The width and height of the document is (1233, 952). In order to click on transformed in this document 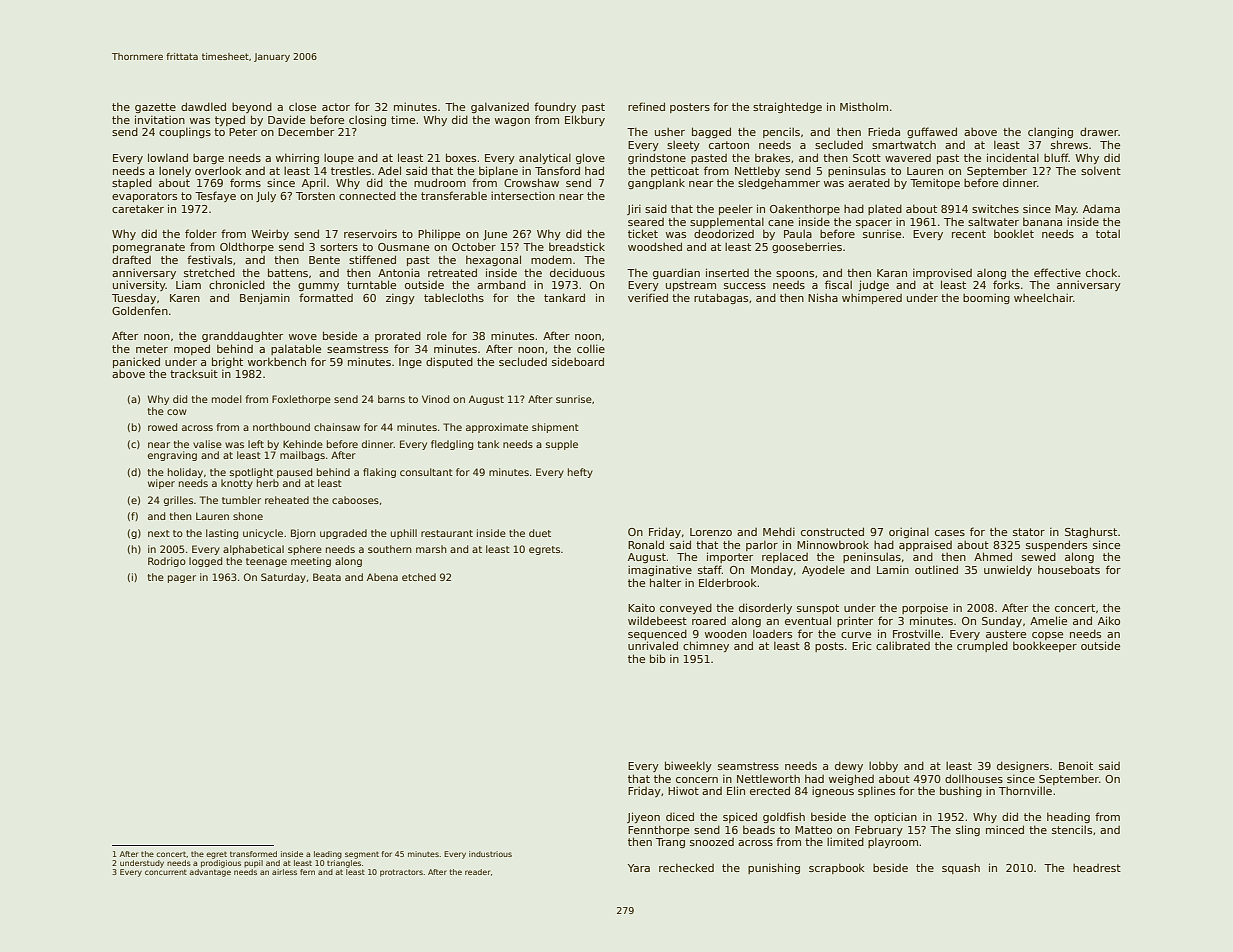, I will do `click(253, 854)`.
